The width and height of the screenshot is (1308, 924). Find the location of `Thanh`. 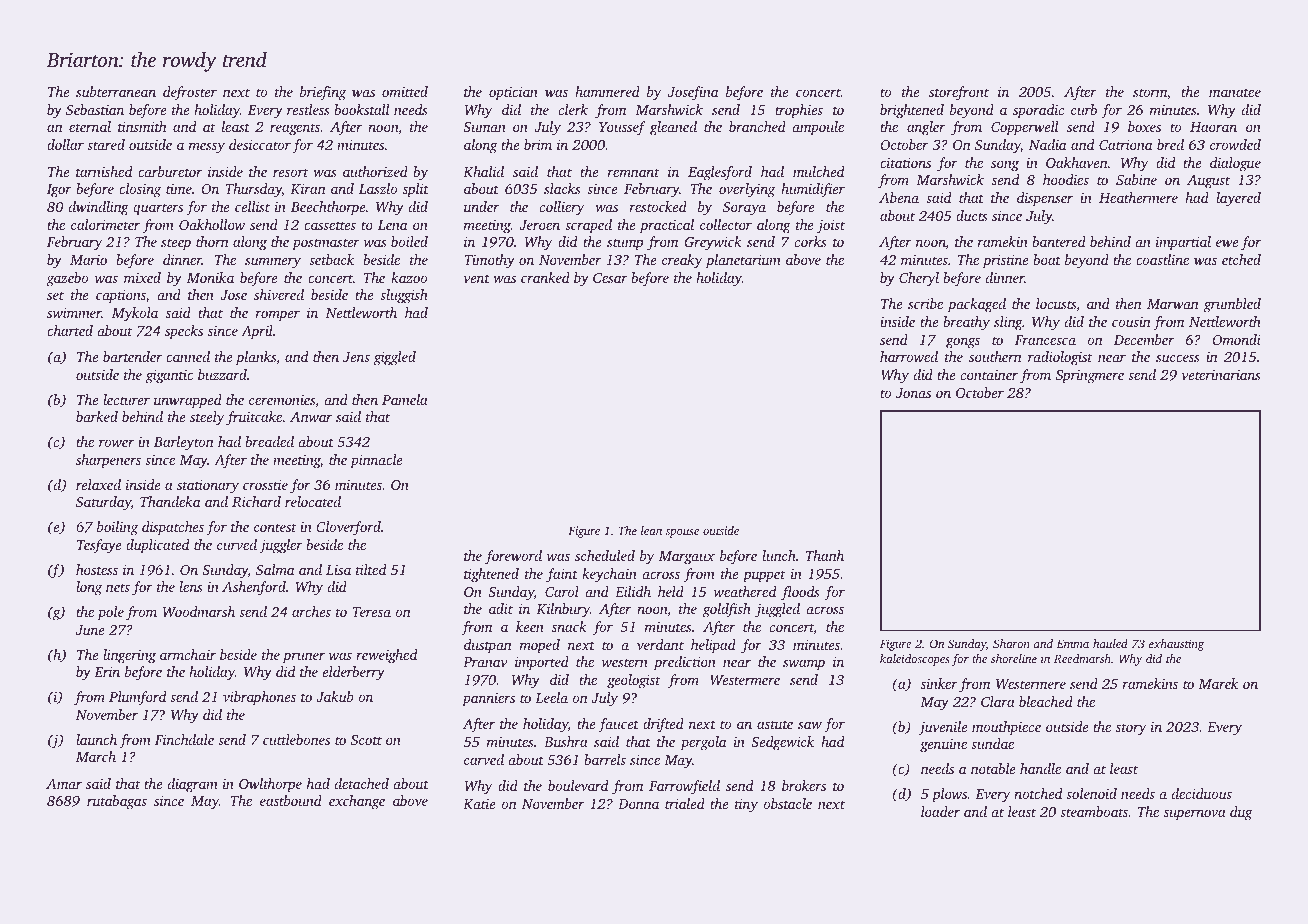

Thanh is located at coordinates (825, 555).
